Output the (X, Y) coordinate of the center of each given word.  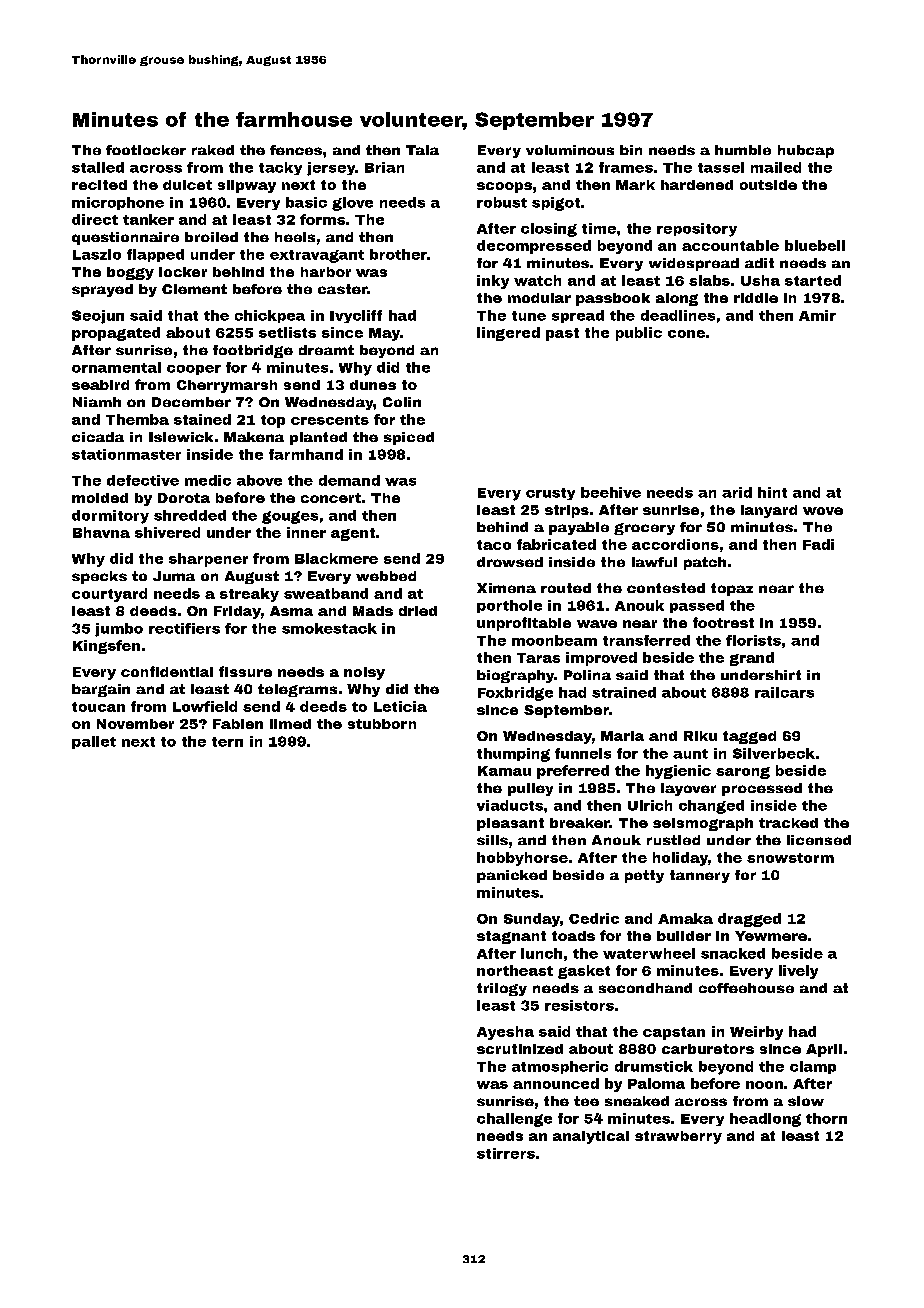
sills (492, 840)
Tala (422, 150)
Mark (635, 185)
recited (99, 185)
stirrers (506, 1153)
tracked (788, 823)
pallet (94, 742)
